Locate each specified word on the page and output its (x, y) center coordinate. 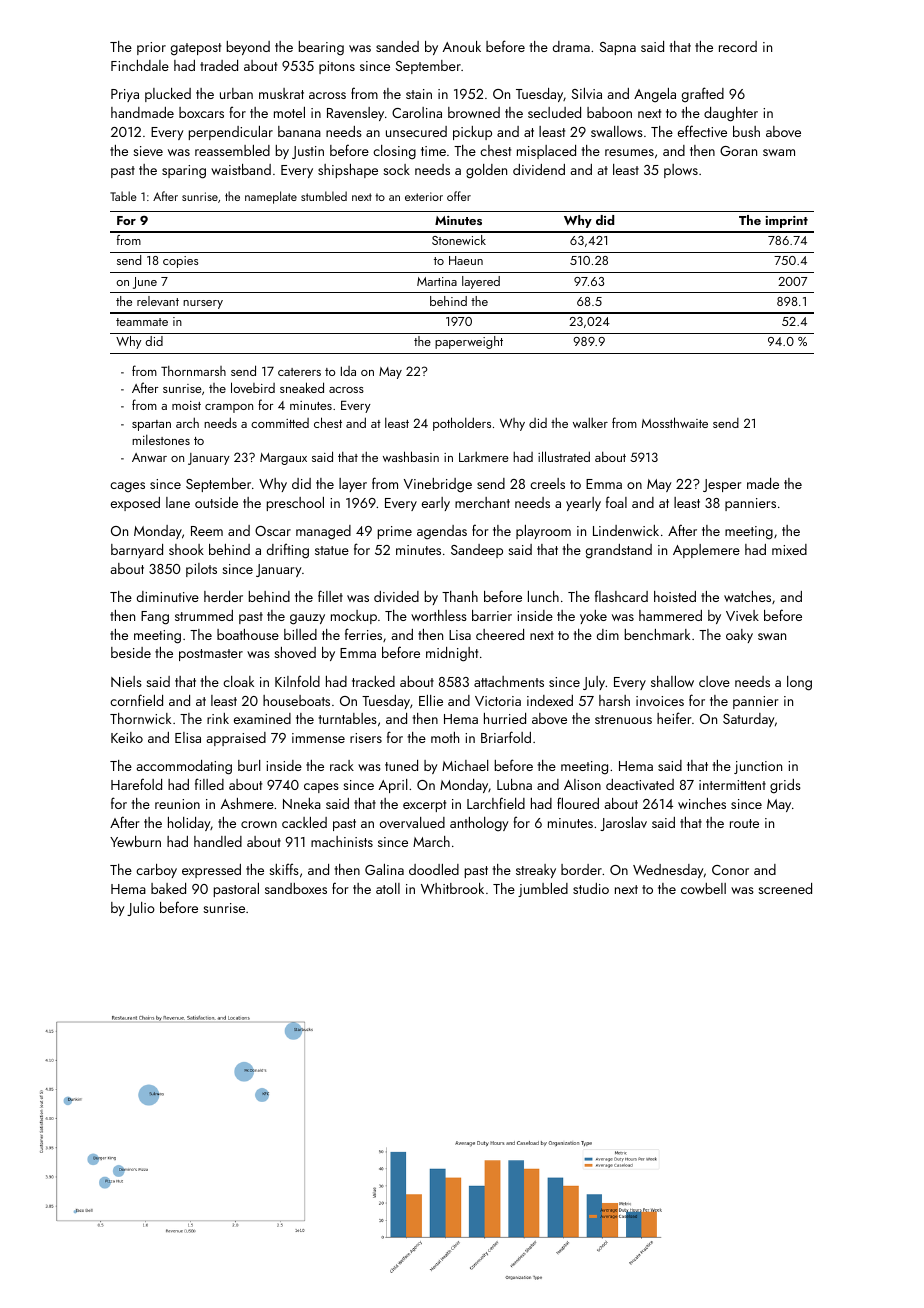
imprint (786, 222)
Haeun (466, 260)
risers (366, 738)
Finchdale (140, 65)
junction (758, 767)
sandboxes (296, 888)
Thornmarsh (193, 371)
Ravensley (355, 114)
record (738, 46)
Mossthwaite (675, 422)
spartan (151, 425)
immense (318, 738)
